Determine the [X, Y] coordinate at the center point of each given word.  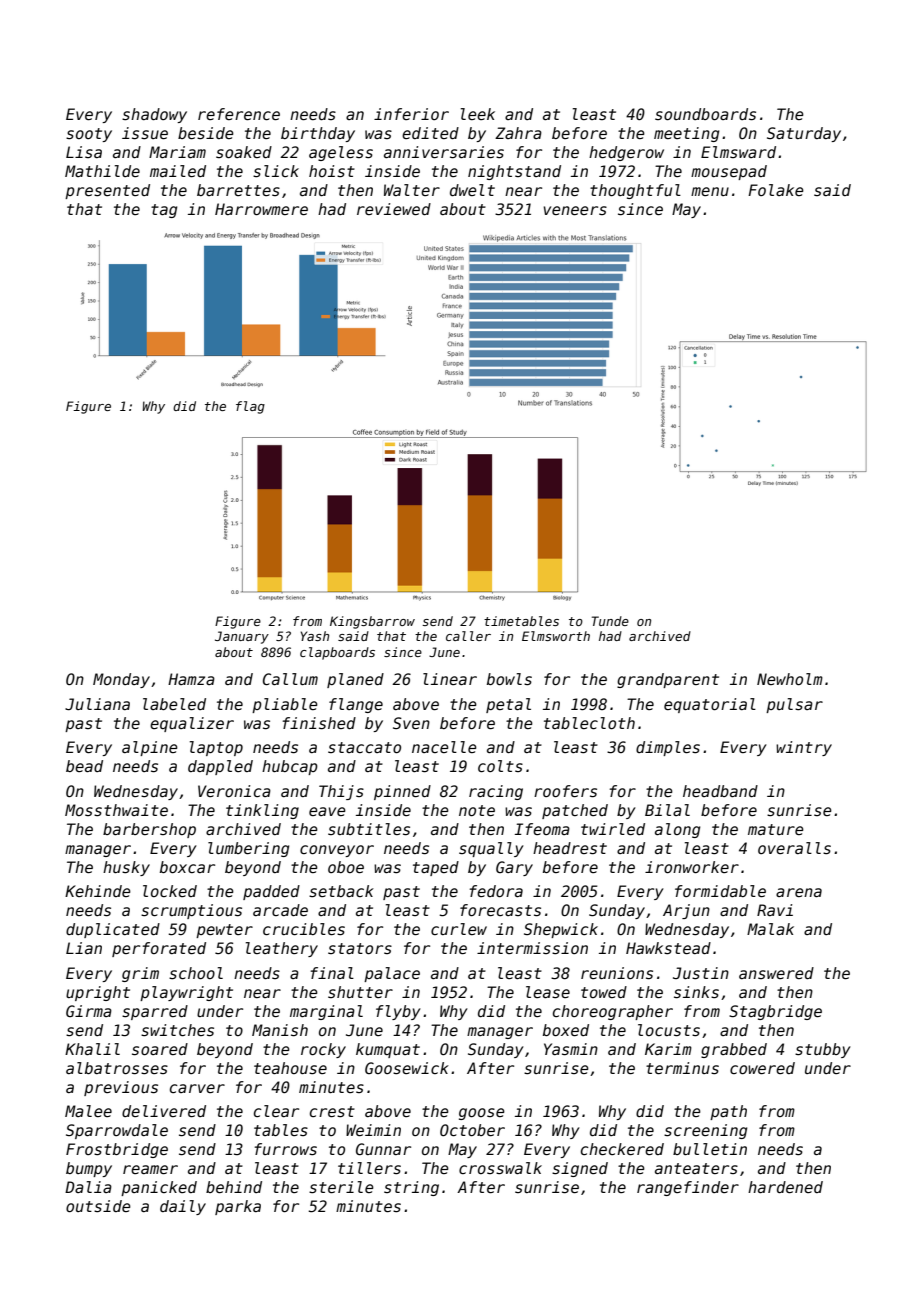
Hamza [191, 679]
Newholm [790, 679]
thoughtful [635, 191]
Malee [88, 1111]
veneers [575, 210]
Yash [315, 636]
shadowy [154, 115]
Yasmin [571, 1049]
